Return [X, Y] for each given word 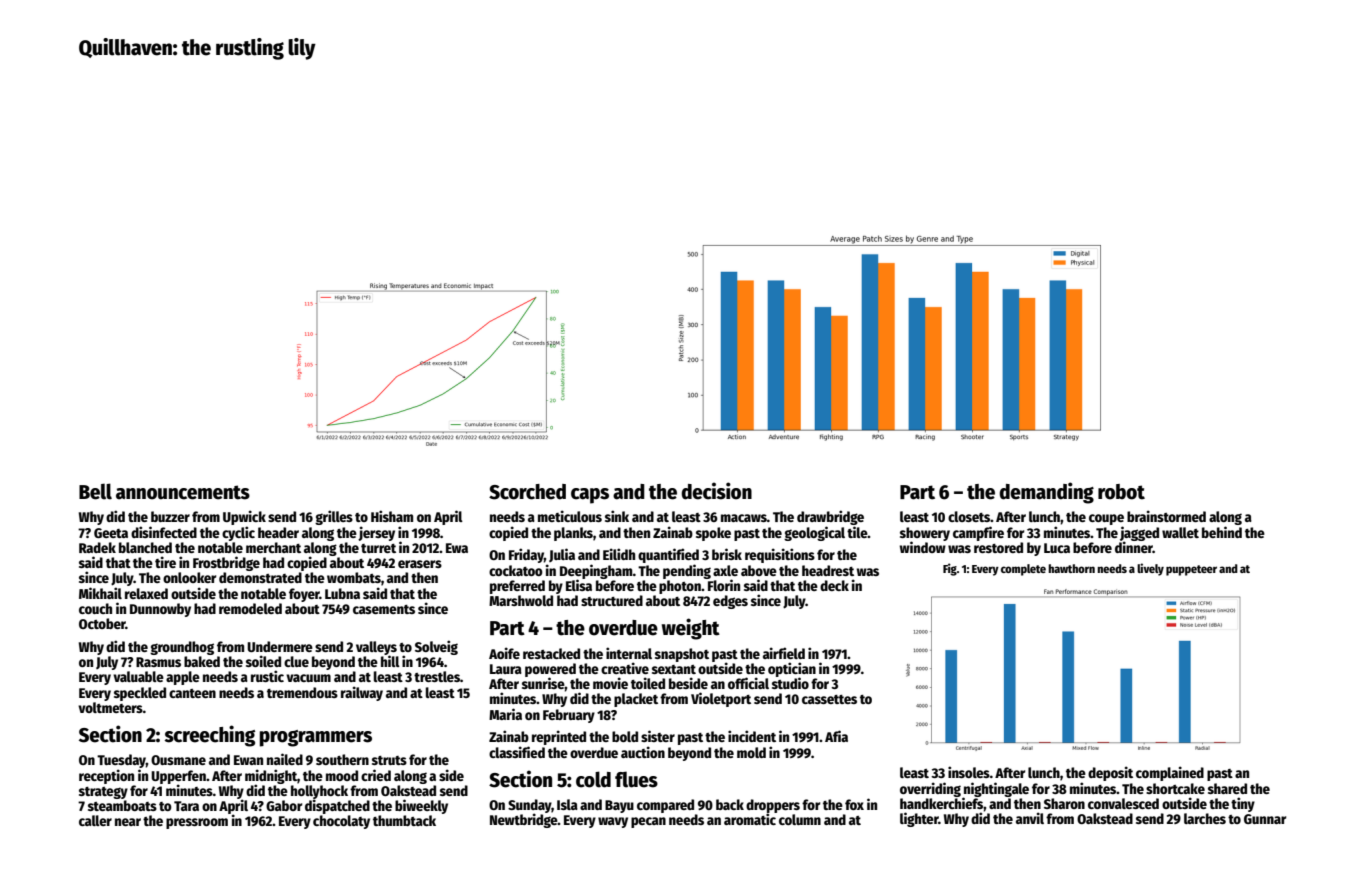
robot [1121, 492]
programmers [316, 738]
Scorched [527, 492]
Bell [95, 491]
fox [854, 804]
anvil [1030, 818]
